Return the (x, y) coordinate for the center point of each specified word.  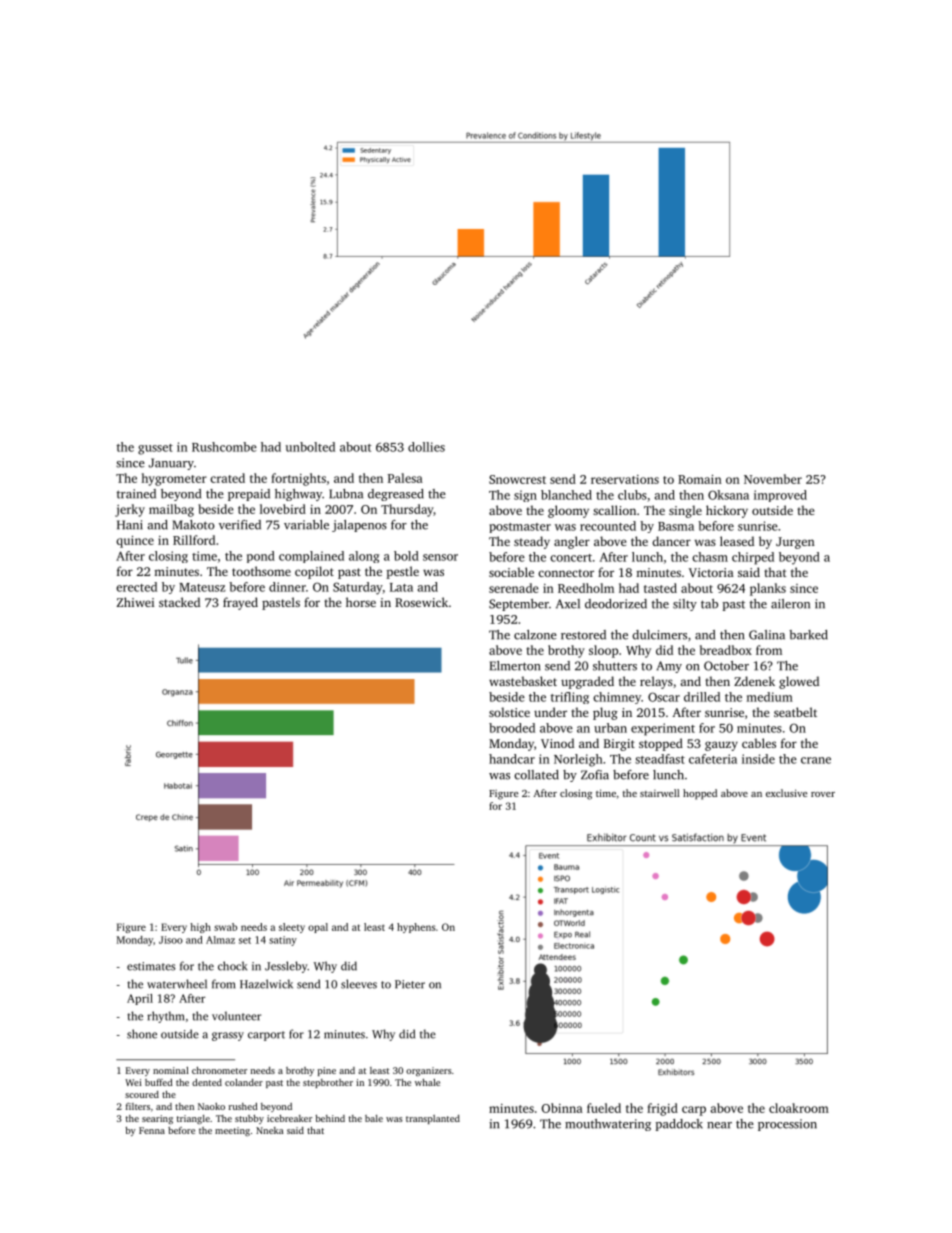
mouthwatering (608, 1125)
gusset (155, 449)
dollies (426, 447)
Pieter (410, 984)
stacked (179, 602)
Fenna (152, 1130)
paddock (679, 1125)
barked (808, 635)
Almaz (220, 940)
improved (780, 496)
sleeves (359, 984)
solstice (509, 712)
